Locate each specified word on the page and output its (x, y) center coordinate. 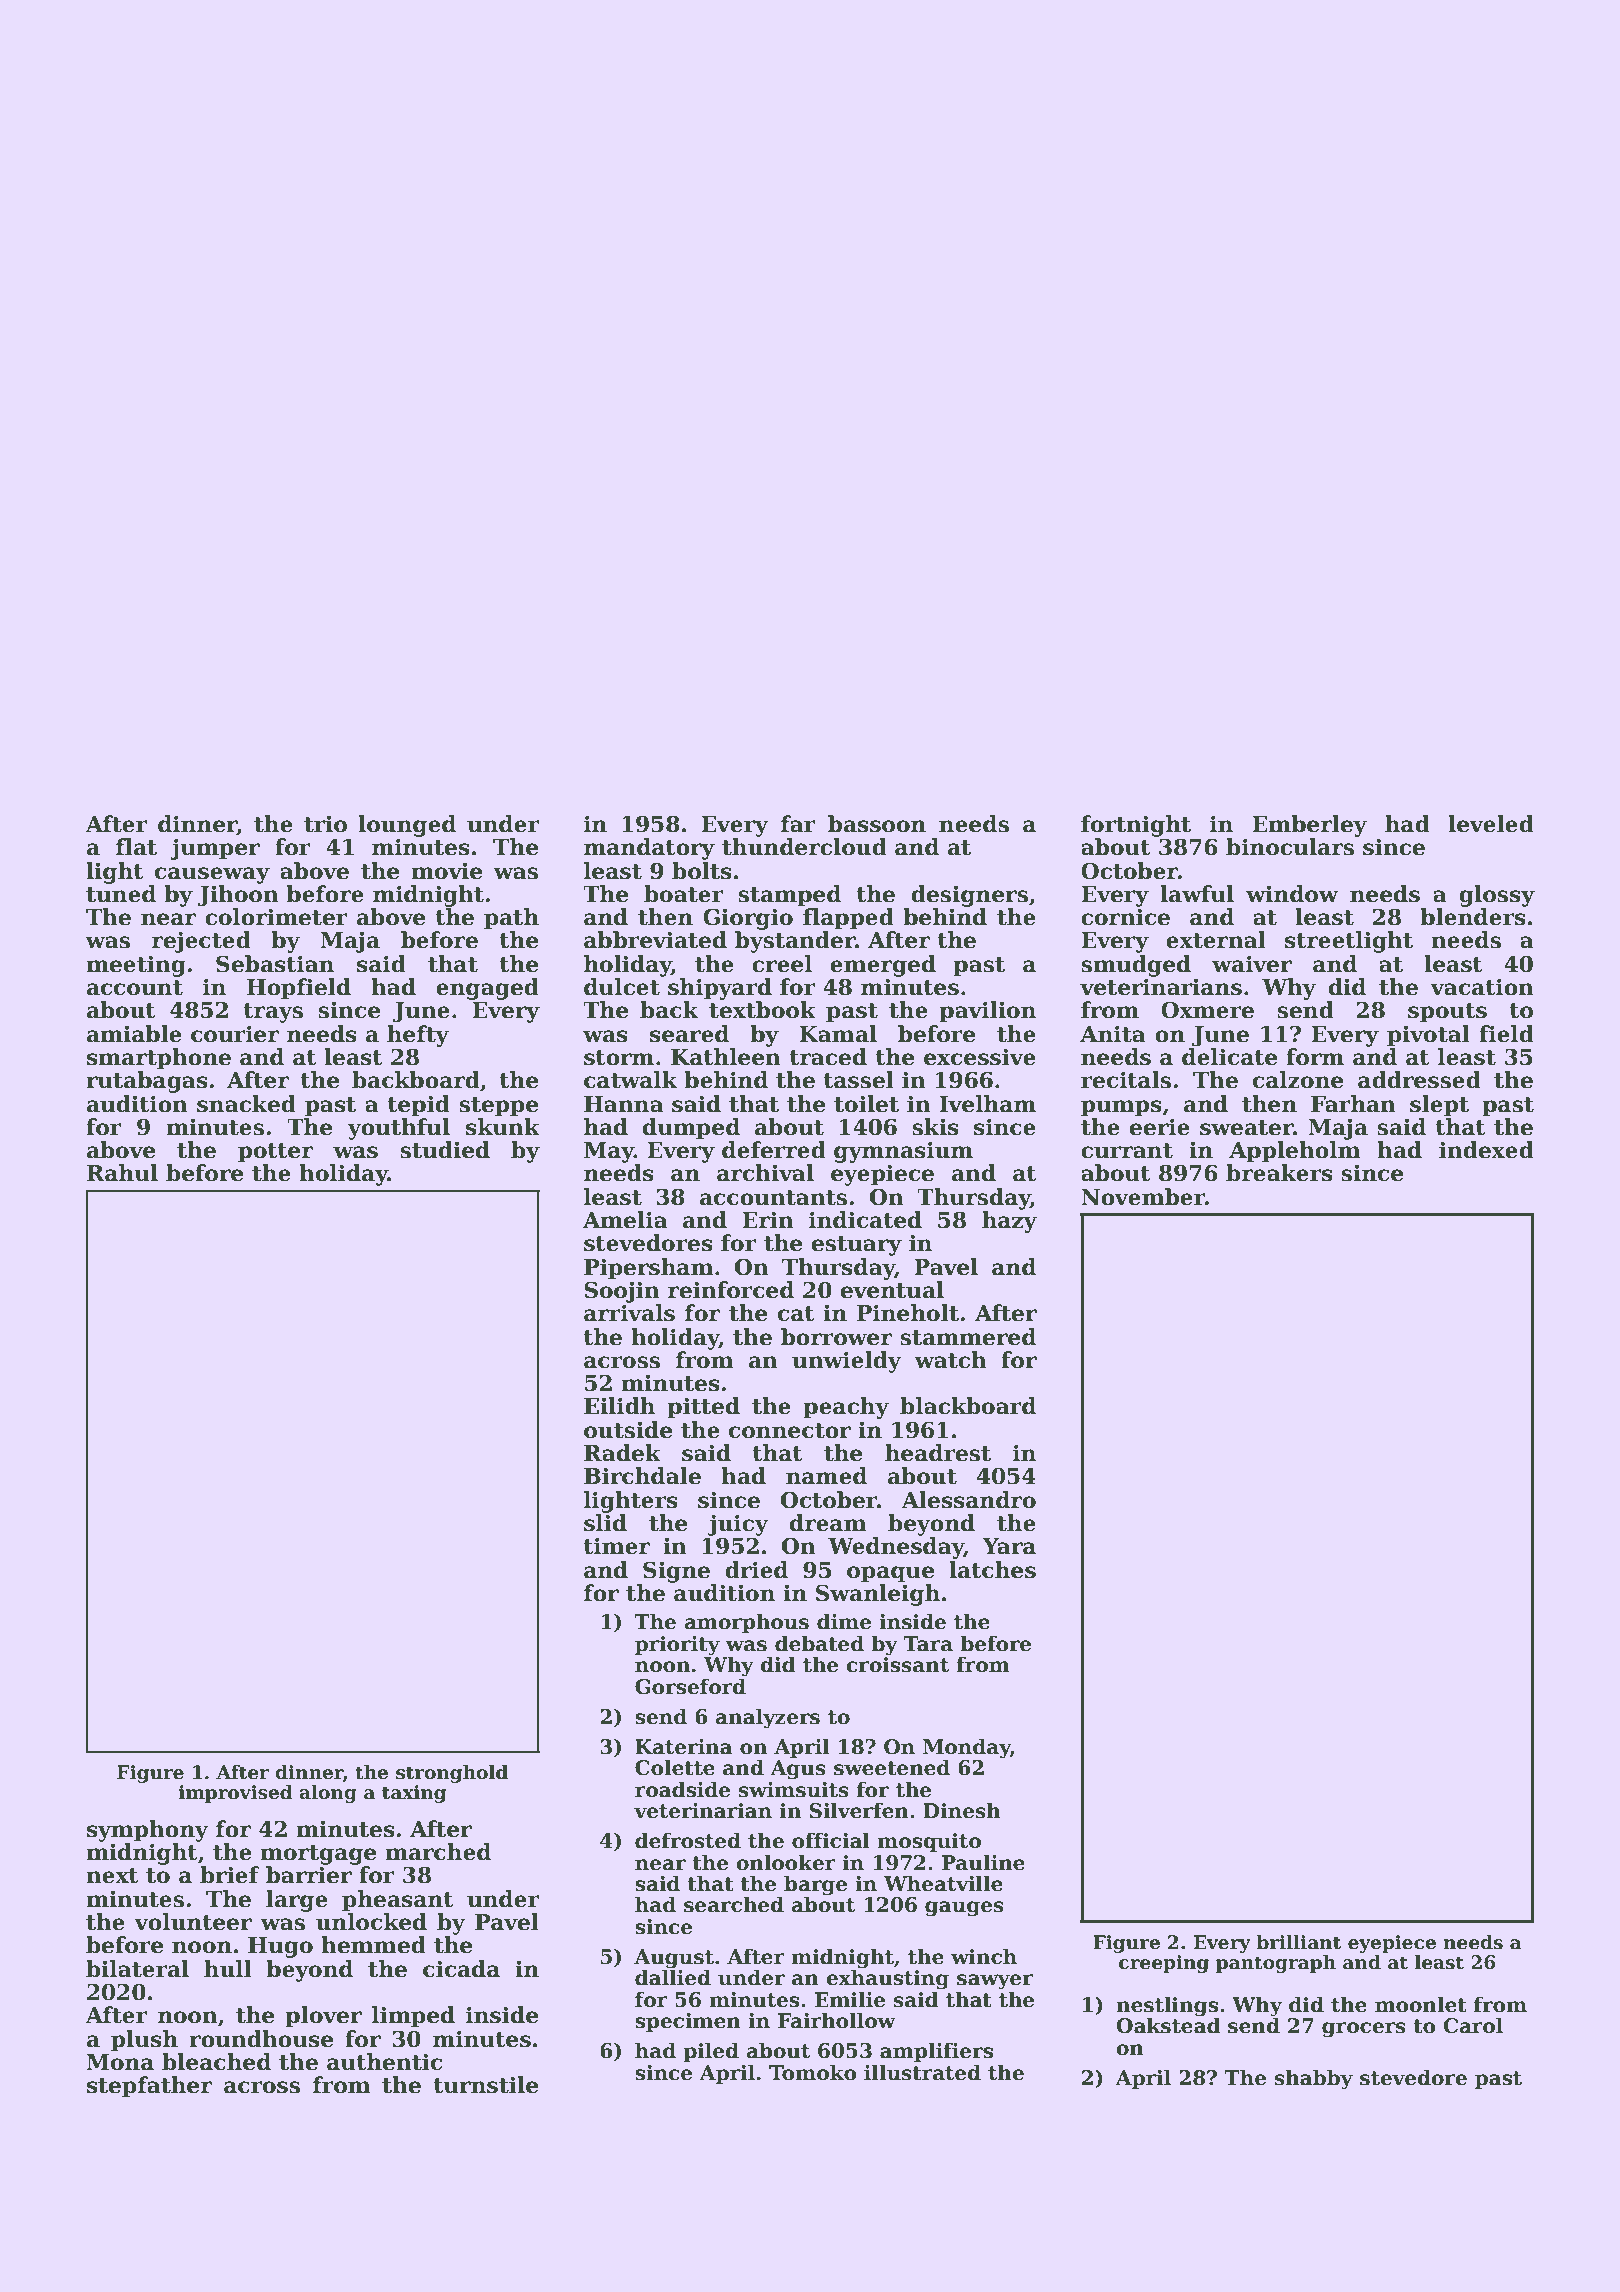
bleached (216, 2062)
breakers (1279, 1173)
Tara (928, 1644)
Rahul (122, 1173)
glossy (1497, 896)
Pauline (983, 1862)
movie (446, 871)
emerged (883, 966)
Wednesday (896, 1548)
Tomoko (813, 2072)
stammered (968, 1337)
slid (605, 1523)
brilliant (1298, 1942)
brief (230, 1875)
